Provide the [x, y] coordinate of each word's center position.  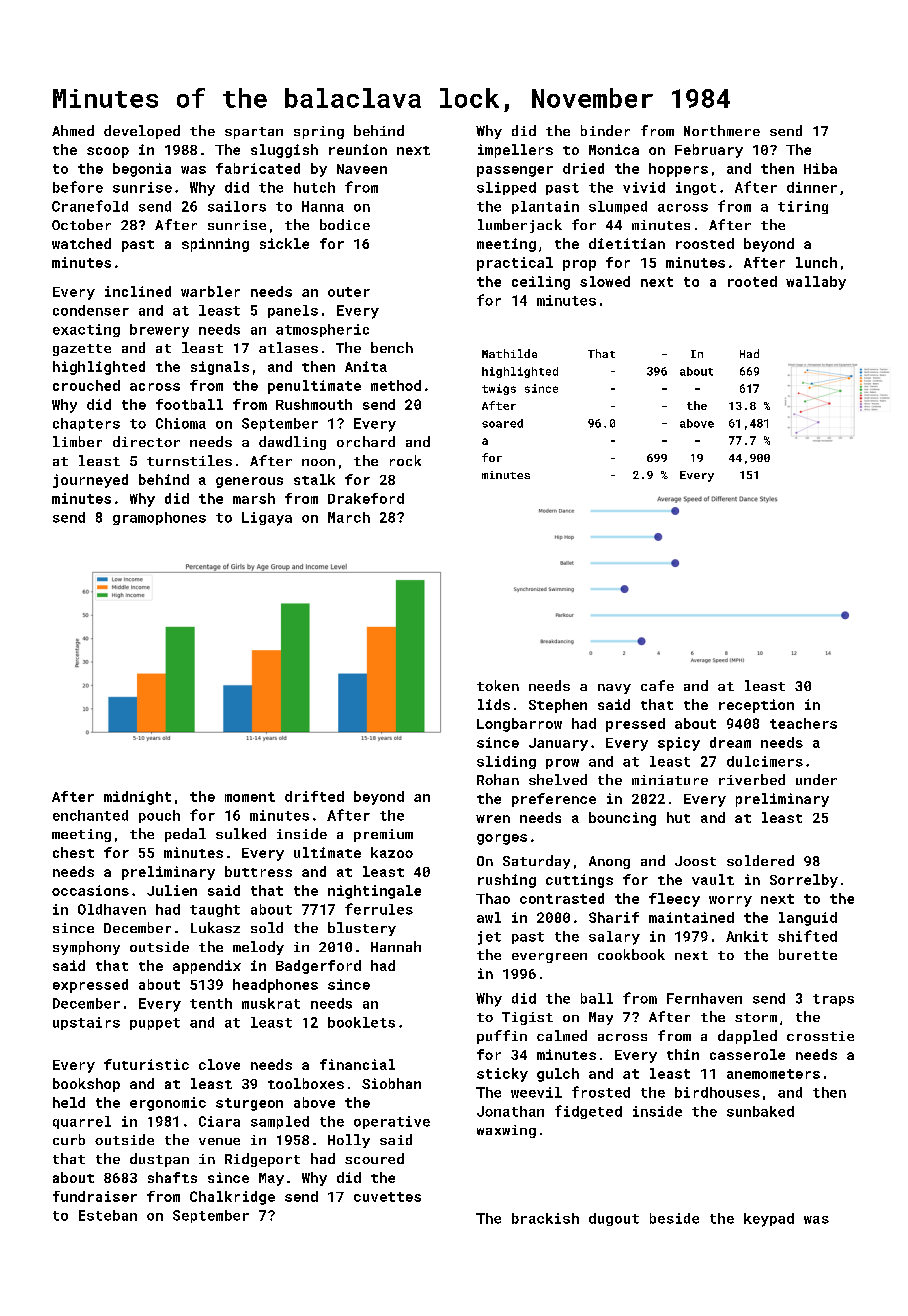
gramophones [159, 518]
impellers [515, 151]
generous [249, 482]
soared [502, 423]
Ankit [747, 936]
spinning [215, 245]
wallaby [816, 283]
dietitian [627, 243]
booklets [361, 1022]
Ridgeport [262, 1160]
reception [756, 706]
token [498, 685]
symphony [86, 948]
